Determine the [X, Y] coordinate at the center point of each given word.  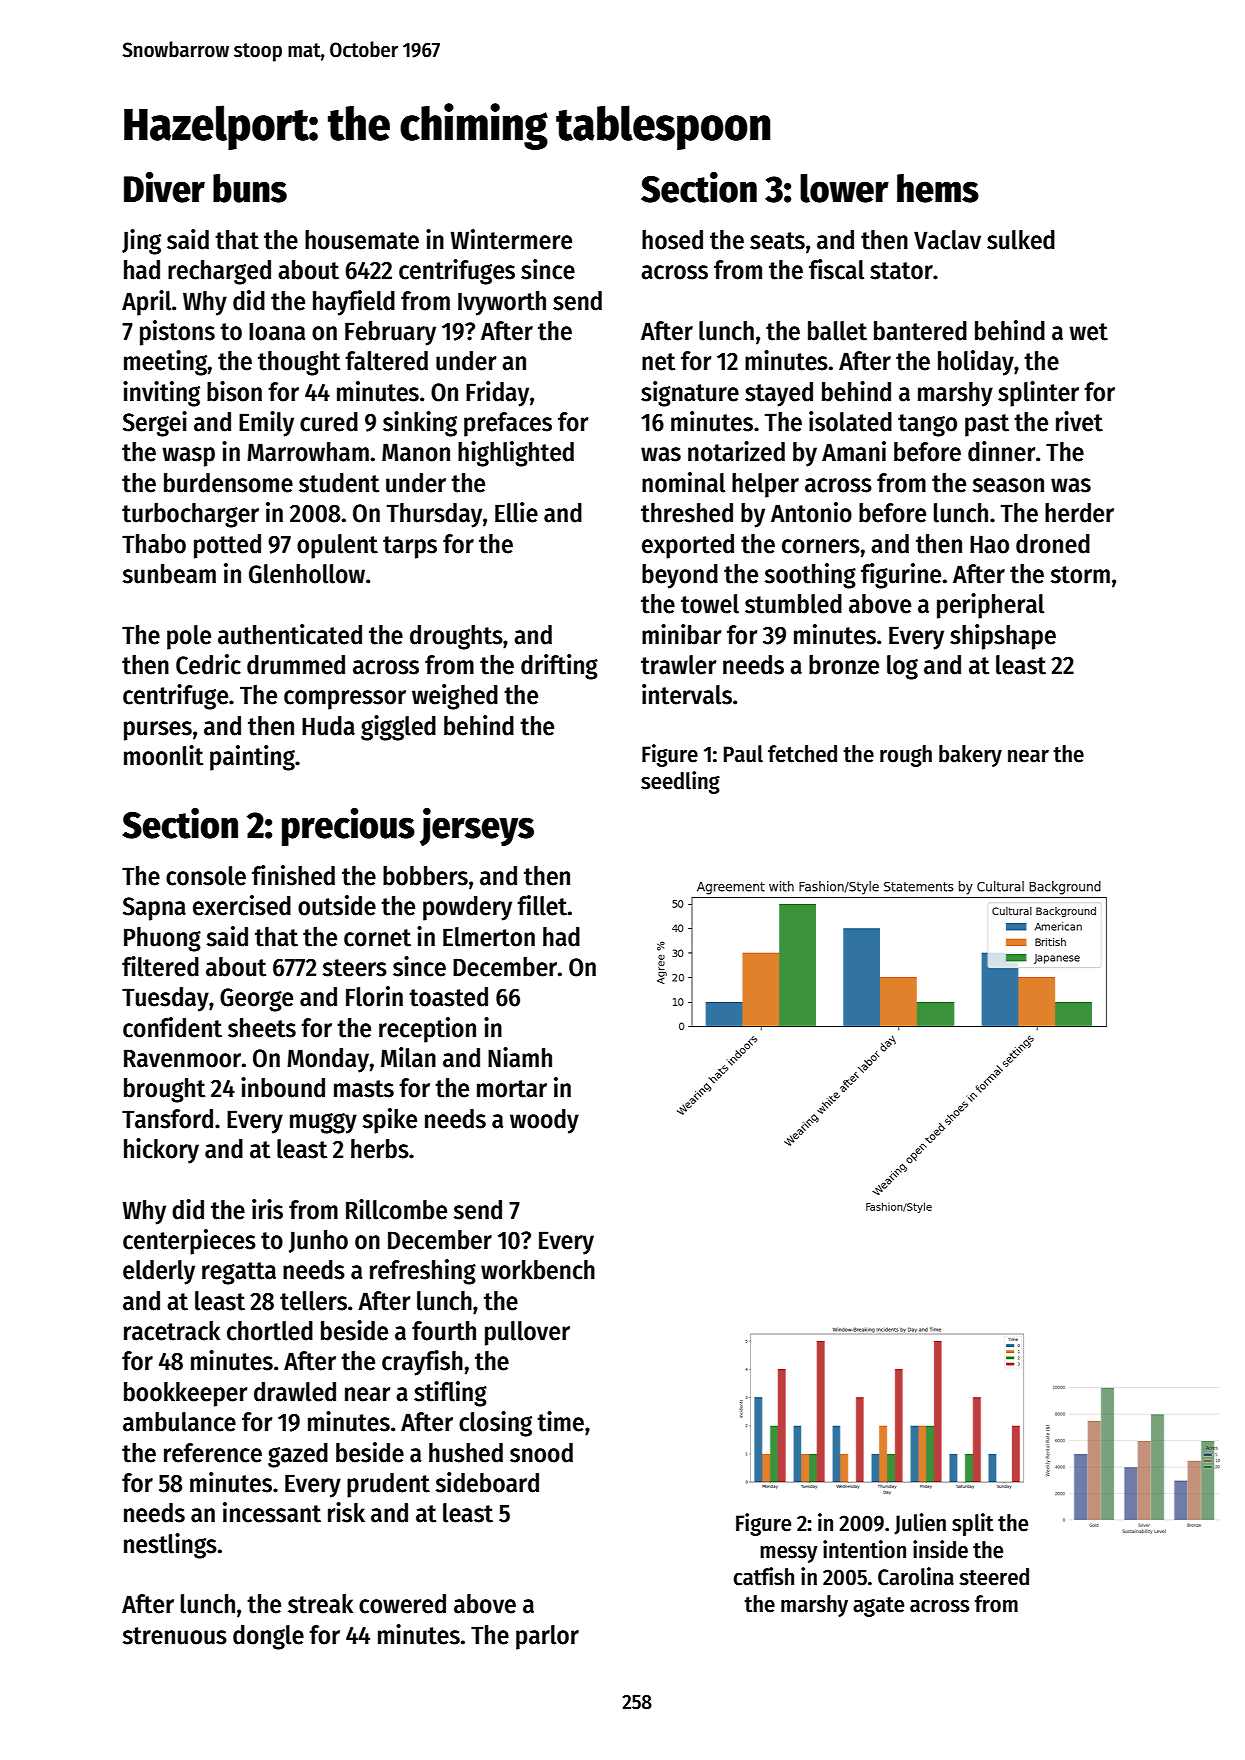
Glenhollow [307, 574]
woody [544, 1121]
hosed [672, 240]
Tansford [167, 1119]
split [973, 1524]
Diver [164, 187]
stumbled [793, 604]
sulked [1021, 240]
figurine [901, 576]
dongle [268, 1637]
